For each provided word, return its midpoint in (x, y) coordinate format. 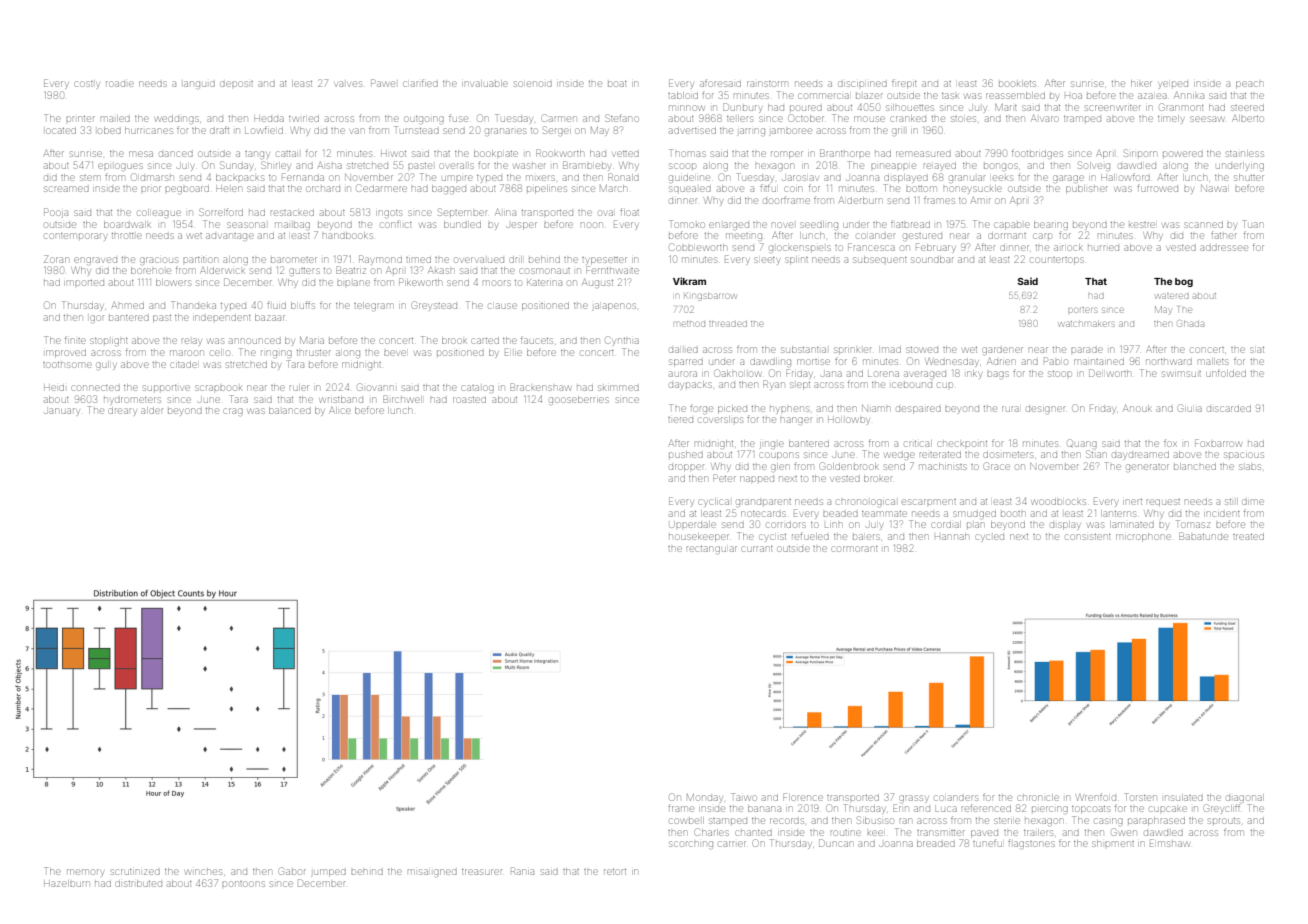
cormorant (854, 549)
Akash (441, 270)
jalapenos (614, 307)
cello (220, 352)
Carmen (559, 118)
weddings (176, 120)
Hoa (1073, 96)
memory (85, 873)
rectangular (711, 549)
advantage (230, 237)
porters (1082, 310)
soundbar (932, 259)
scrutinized (135, 872)
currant (757, 549)
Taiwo (744, 797)
